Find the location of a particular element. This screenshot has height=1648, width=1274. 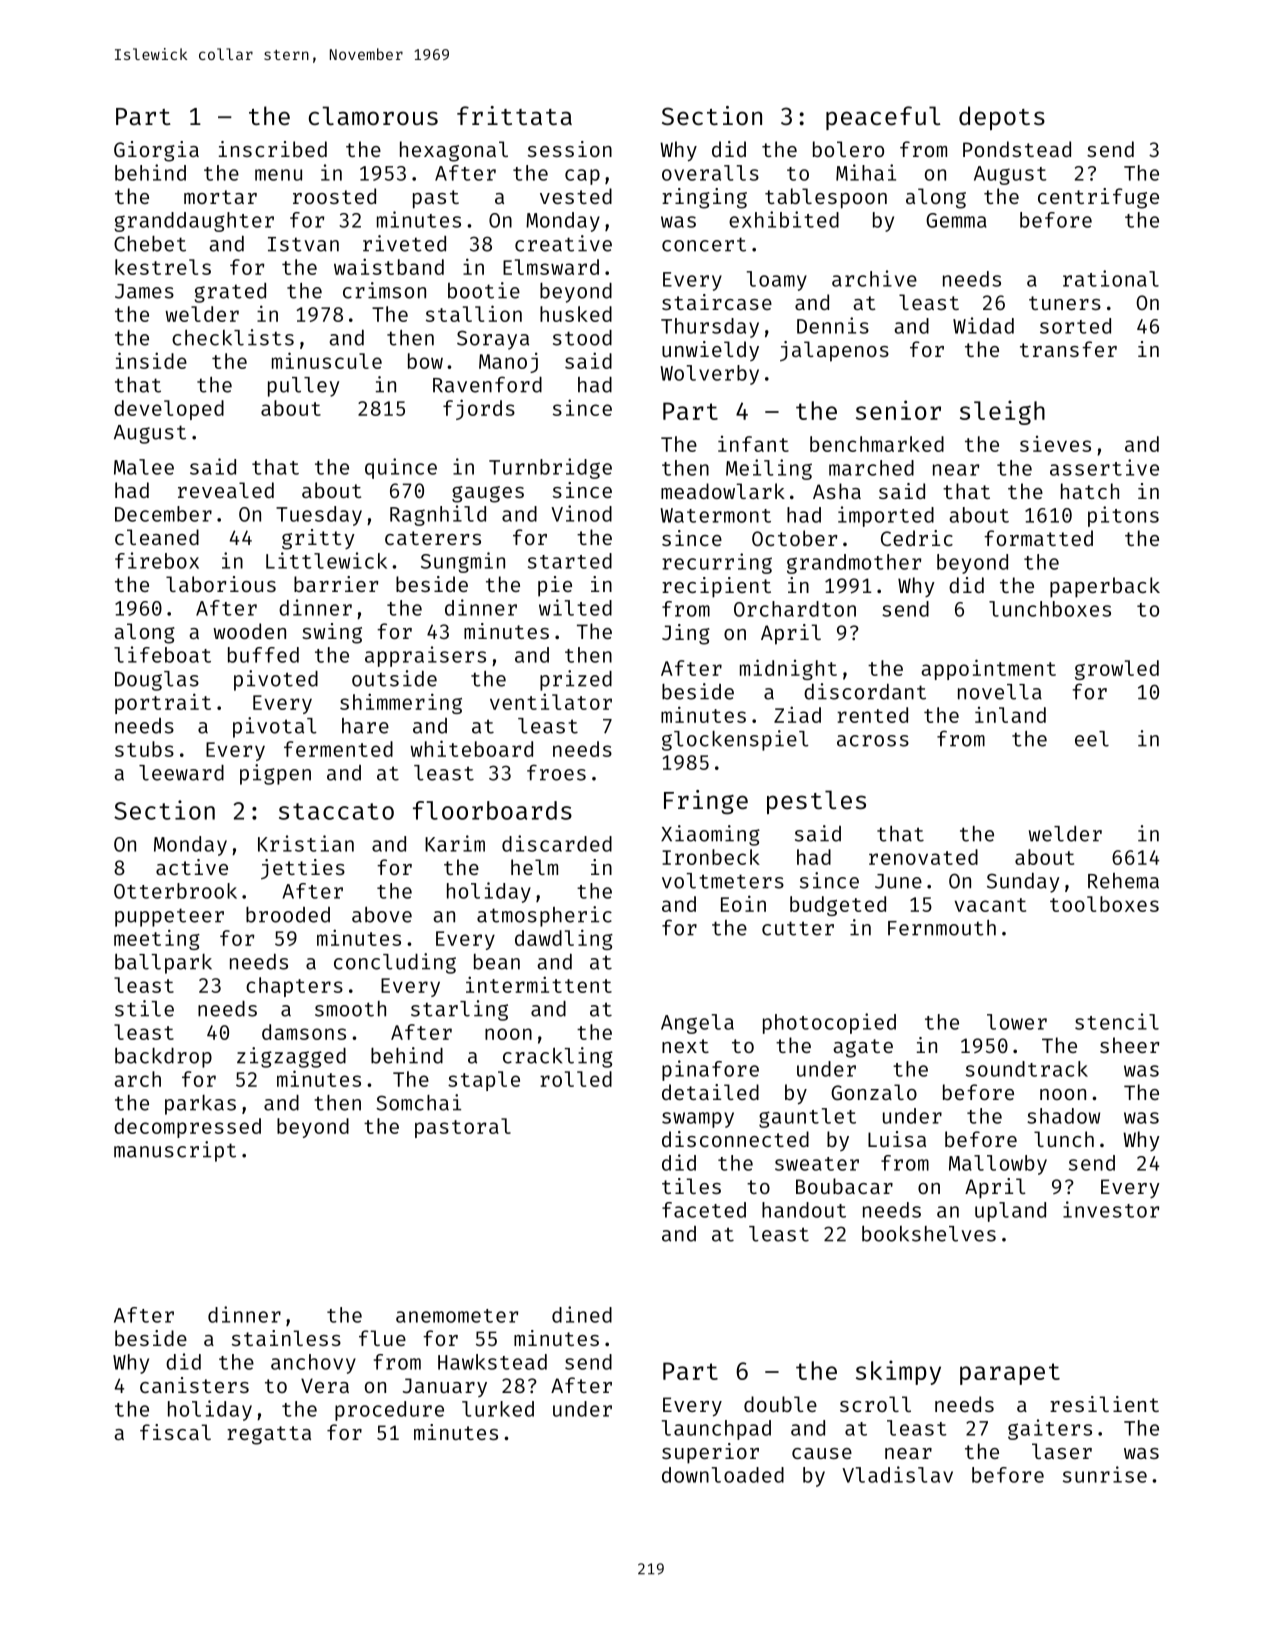

glockenspiel is located at coordinates (735, 740).
